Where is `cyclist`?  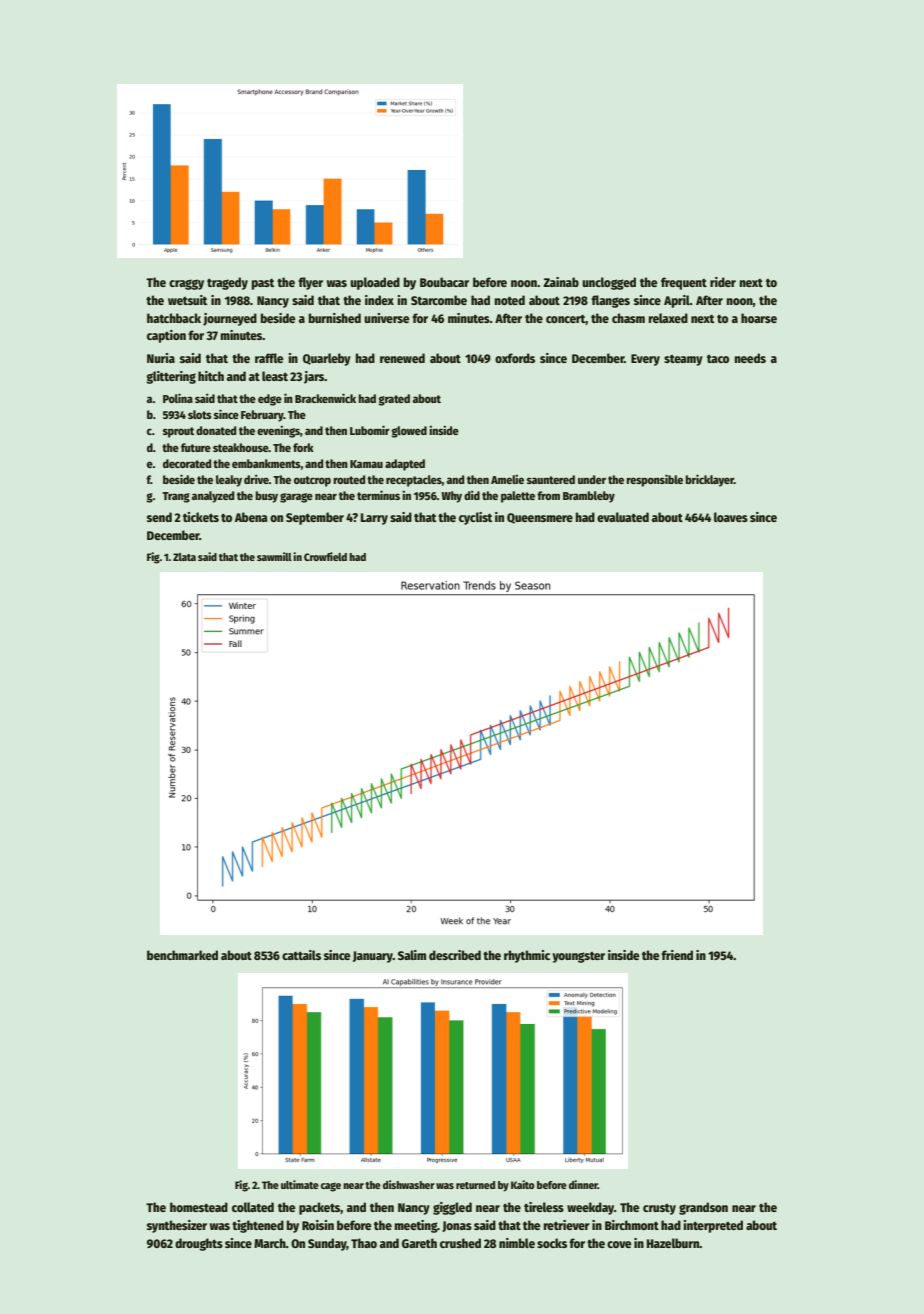 cyclist is located at coordinates (475, 518).
